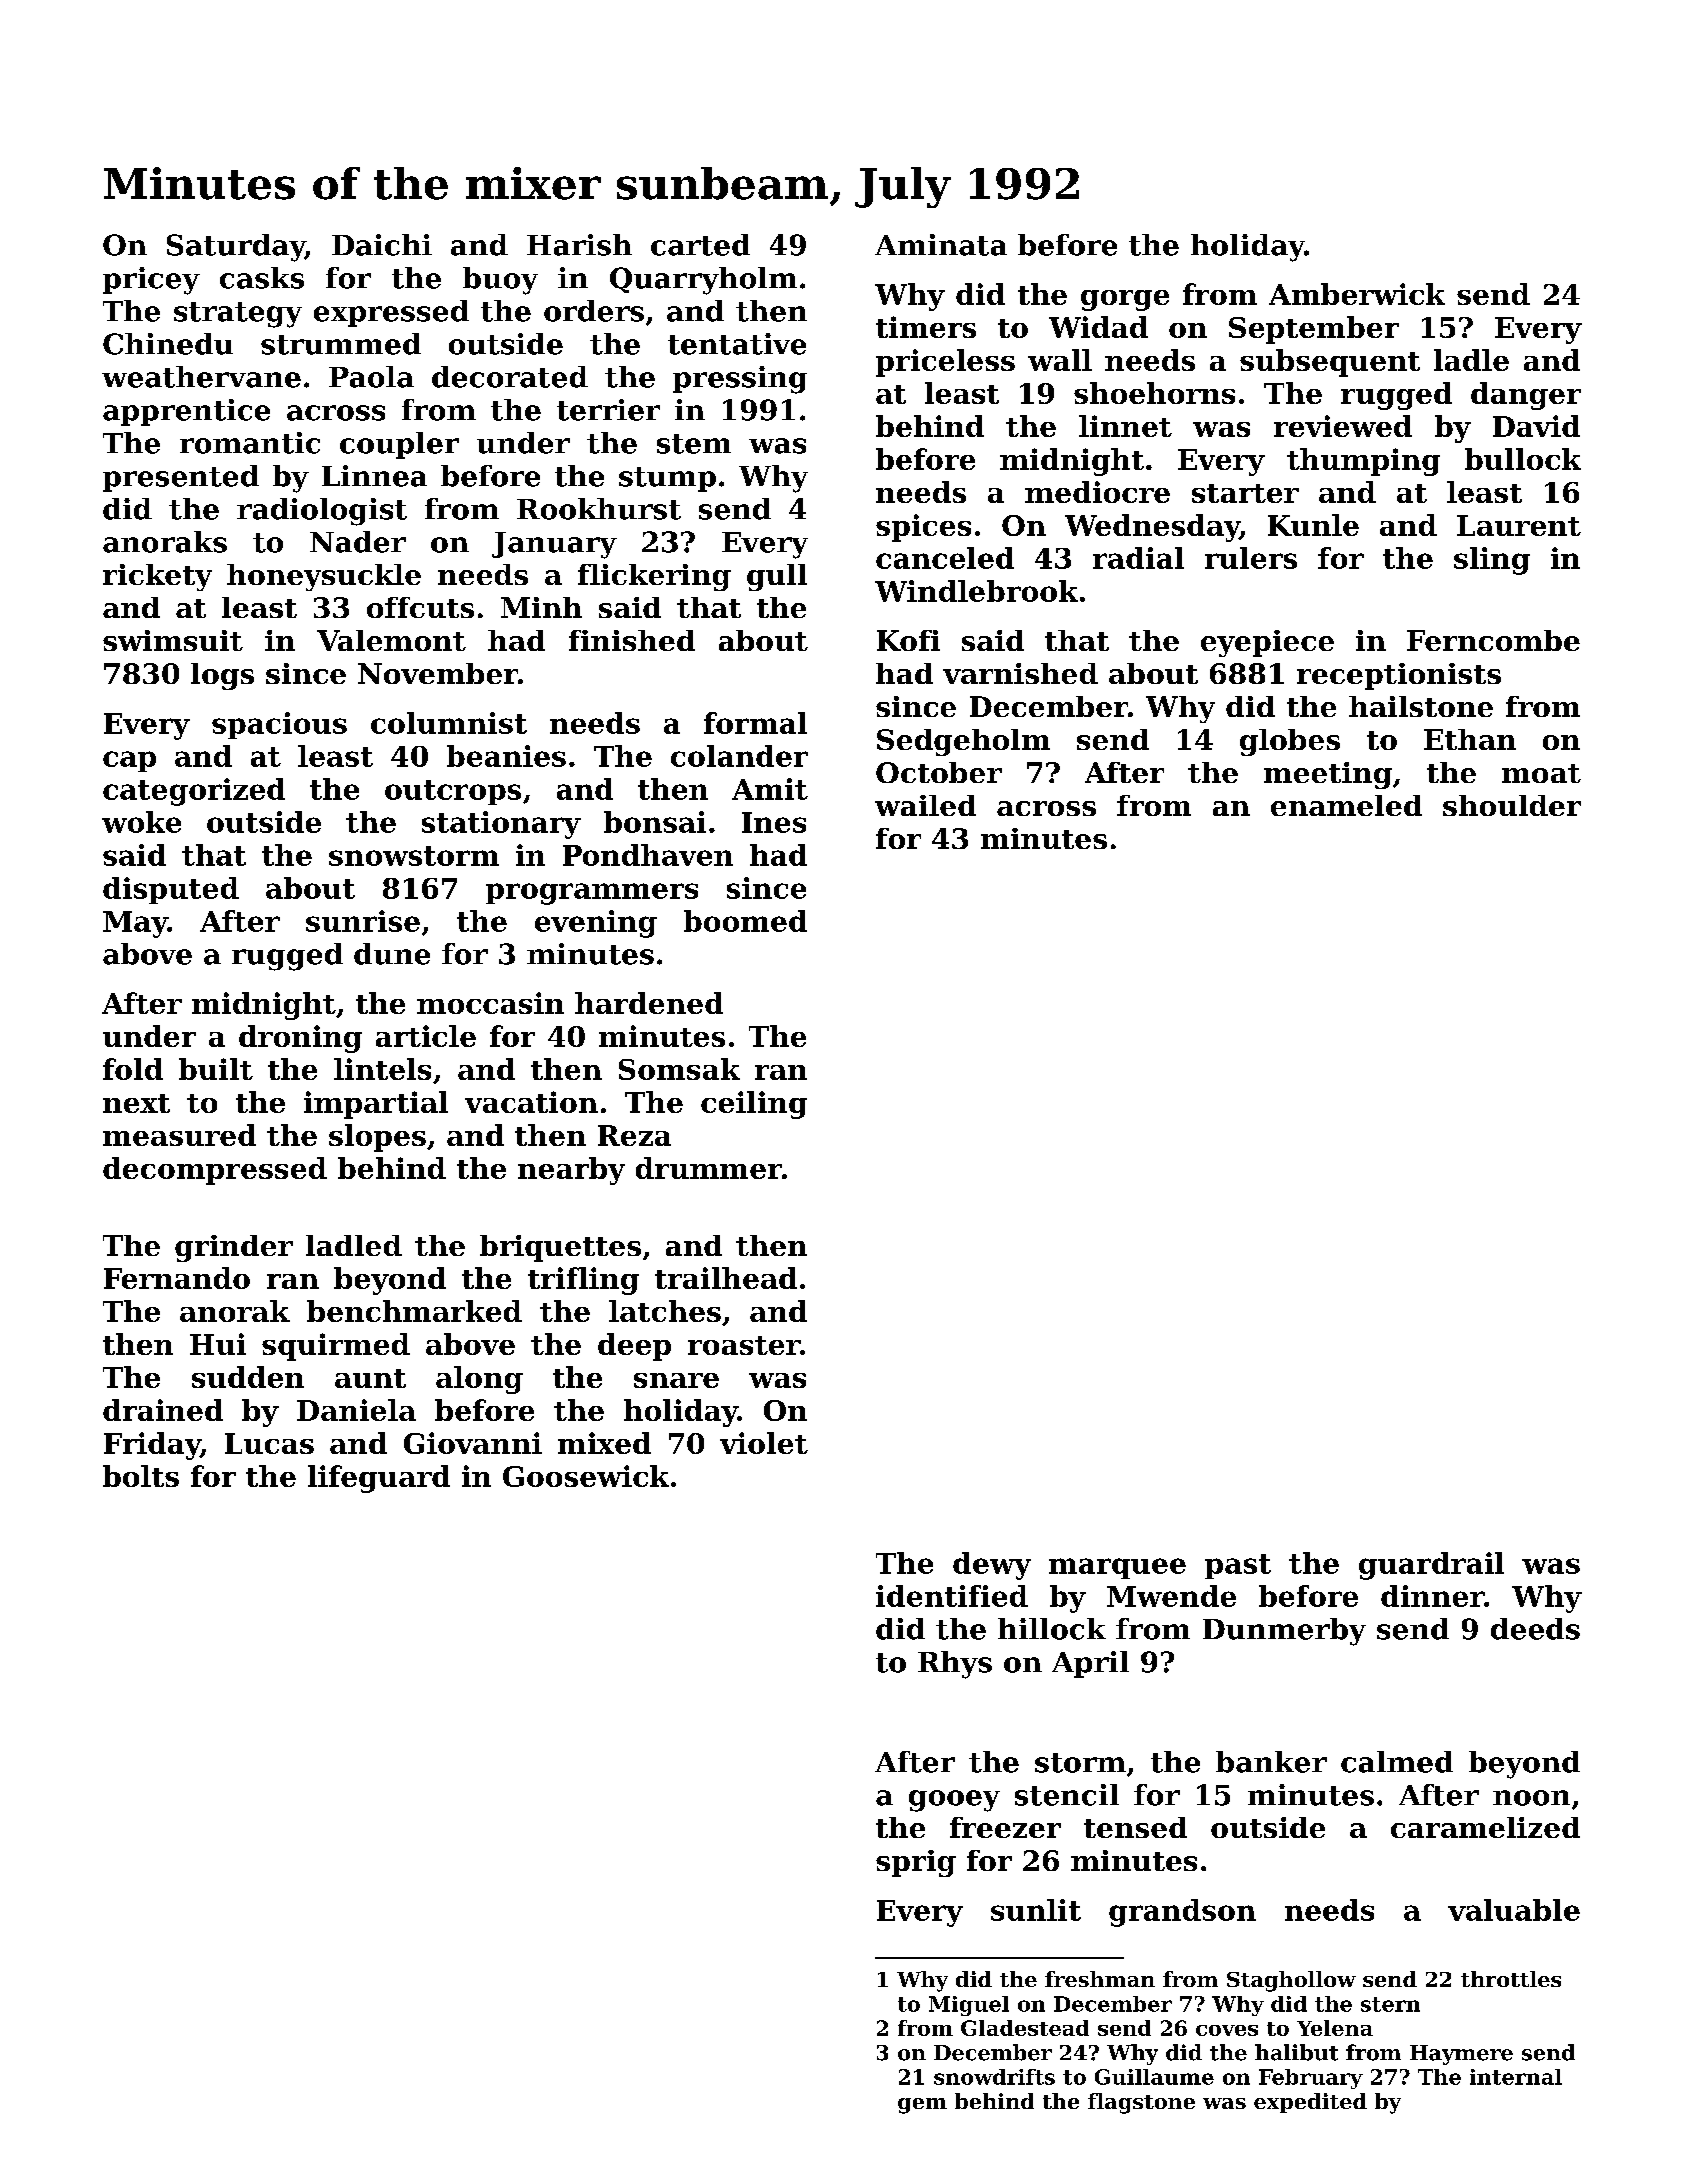 This document has height=2178, width=1683. What do you see at coordinates (700, 245) in the document?
I see `carted` at bounding box center [700, 245].
